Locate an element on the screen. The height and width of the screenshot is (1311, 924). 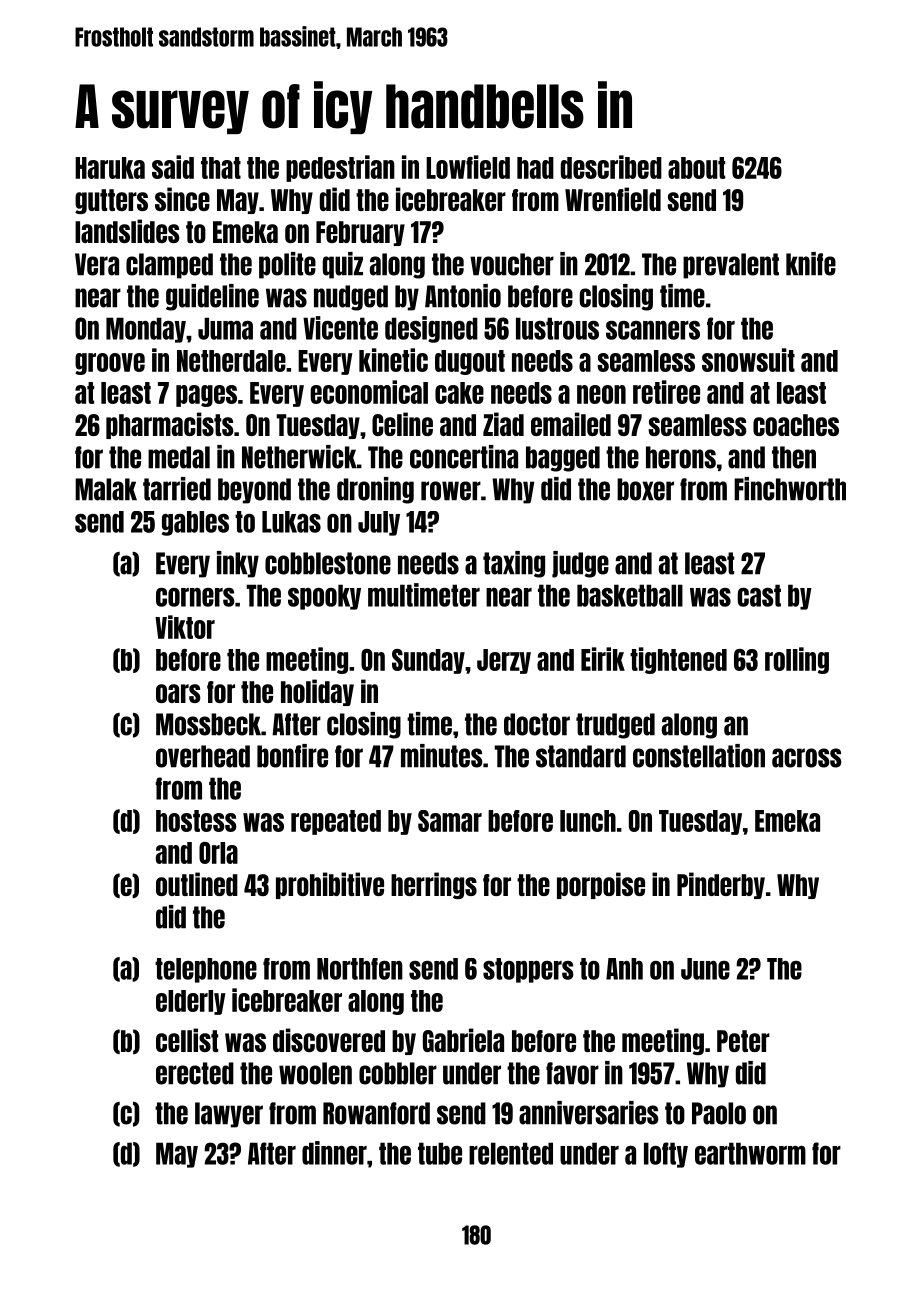
anniversaries is located at coordinates (589, 1113).
